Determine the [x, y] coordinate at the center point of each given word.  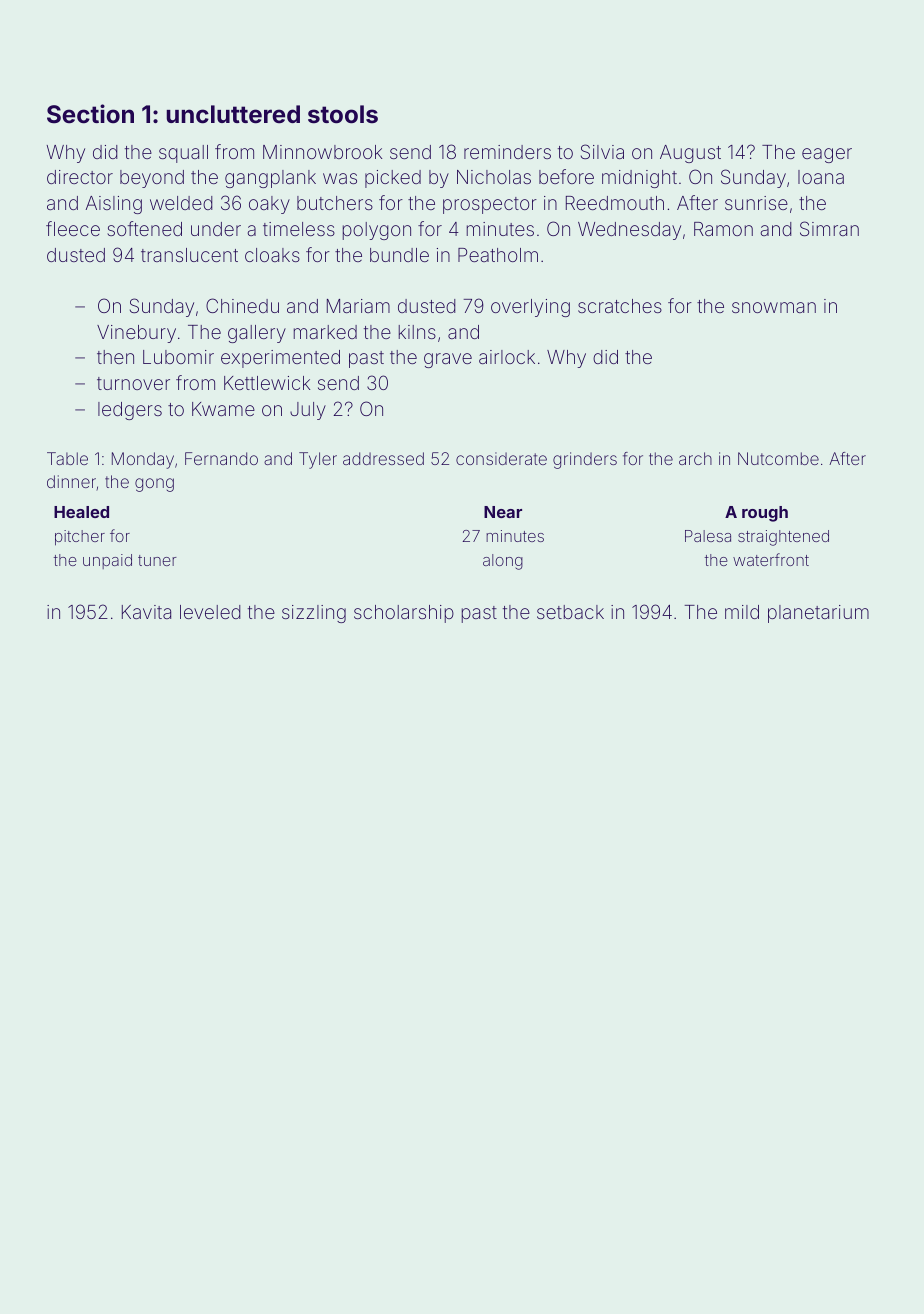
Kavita [146, 612]
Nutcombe [778, 458]
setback [570, 612]
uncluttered [233, 114]
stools [343, 114]
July [308, 411]
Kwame [223, 409]
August [690, 154]
